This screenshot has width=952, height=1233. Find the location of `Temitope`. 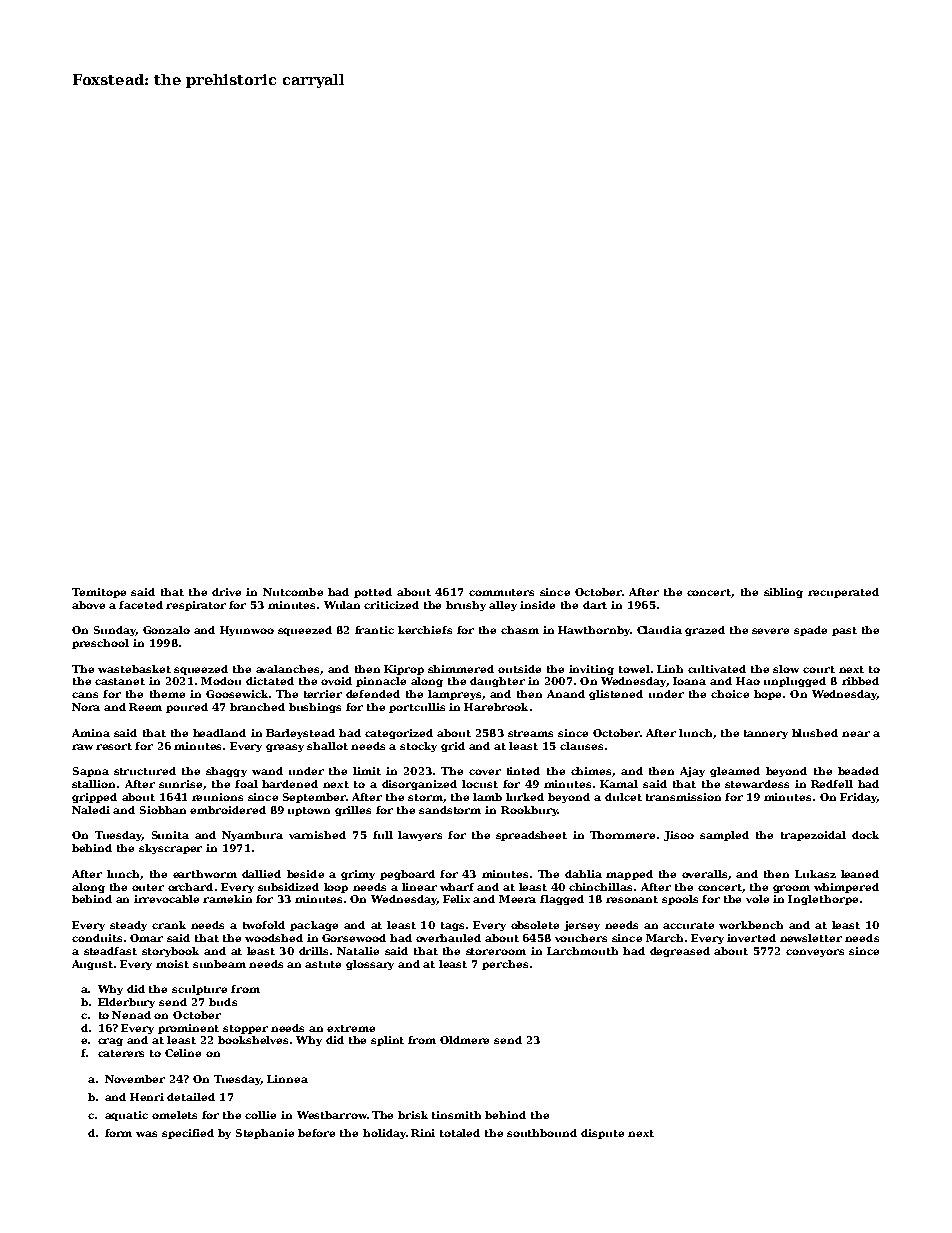

Temitope is located at coordinates (99, 593).
